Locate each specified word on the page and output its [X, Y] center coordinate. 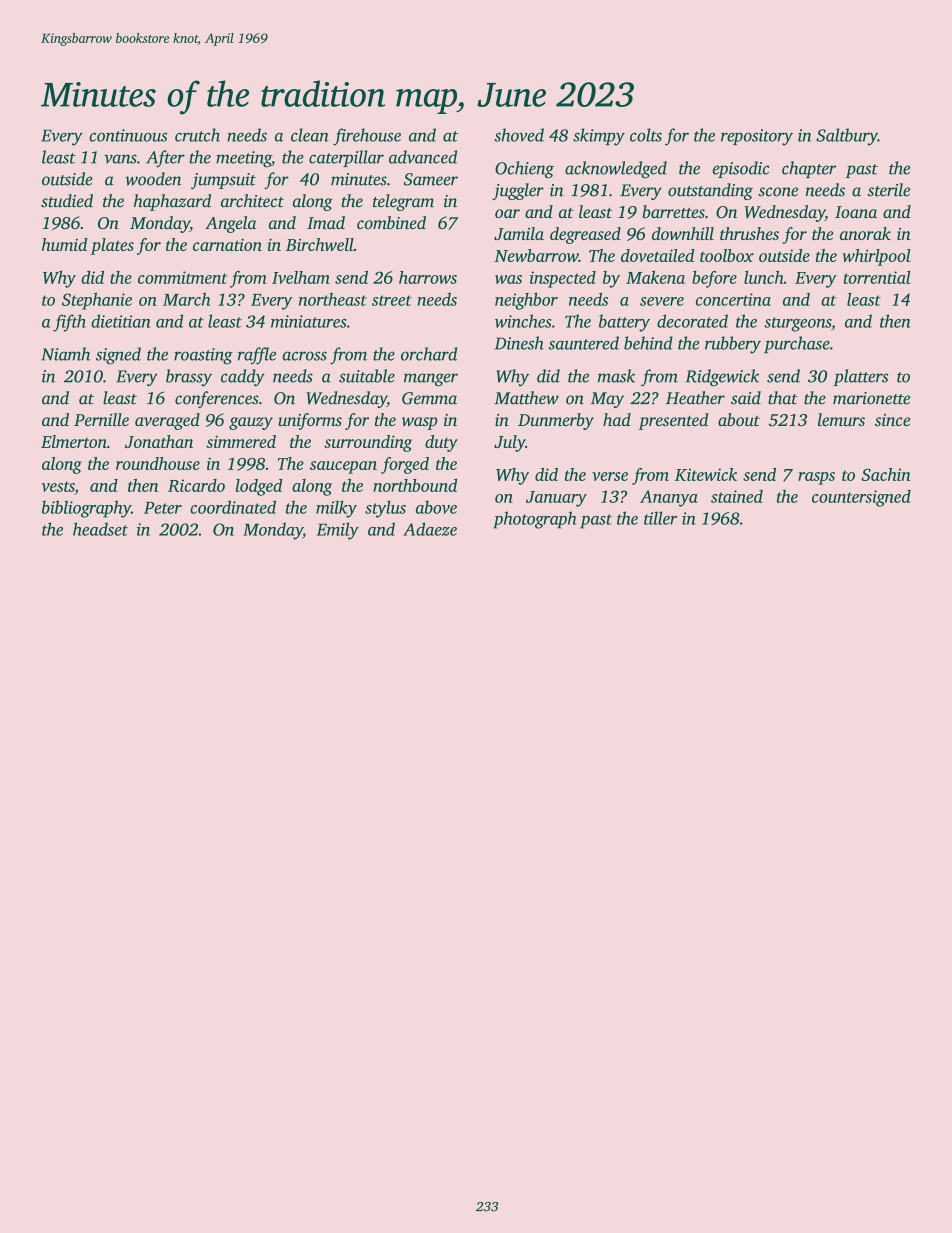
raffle [257, 356]
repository [757, 137]
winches [523, 321]
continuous [128, 135]
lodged [259, 487]
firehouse [367, 137]
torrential [877, 277]
